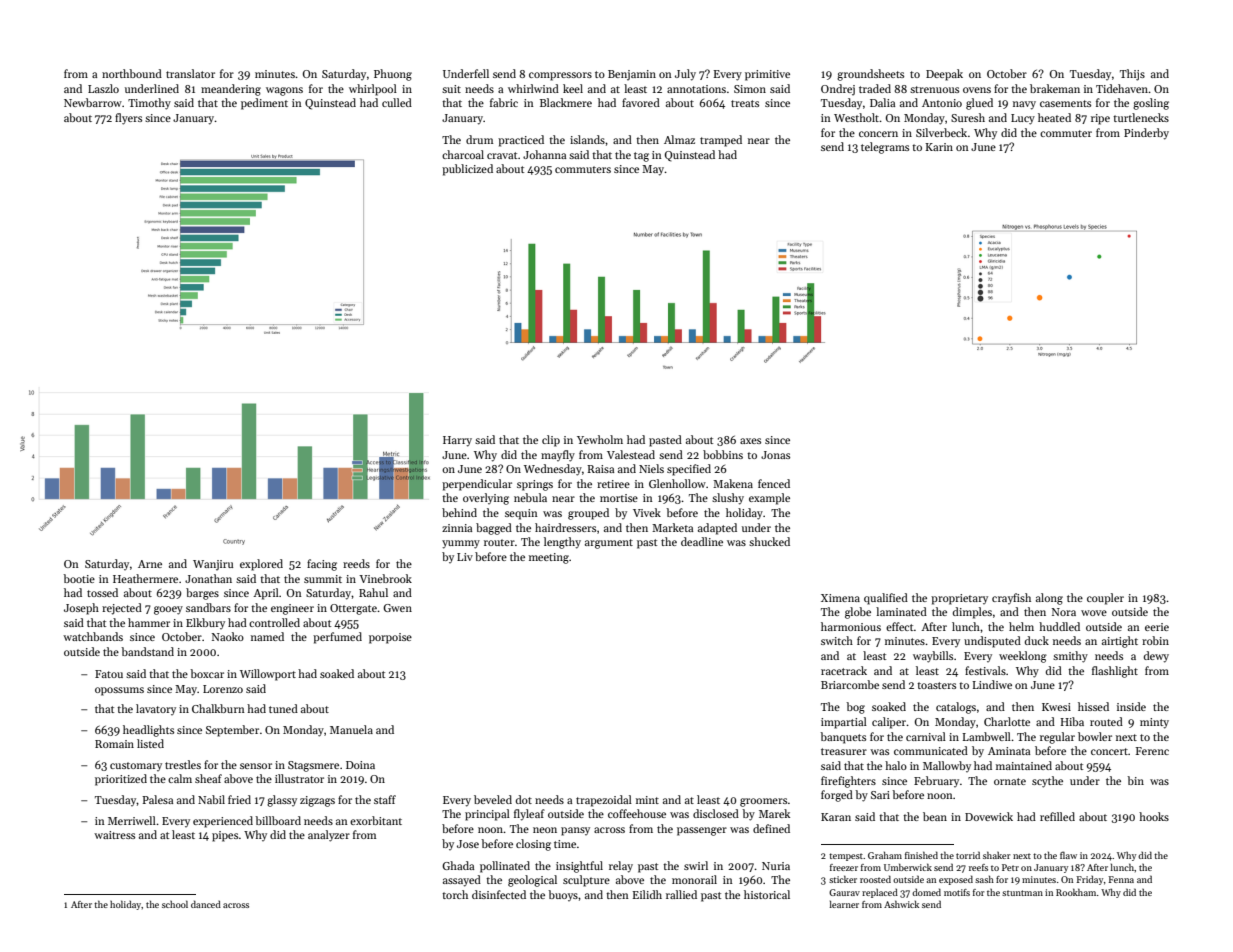  Describe the element at coordinates (479, 139) in the page. I see `drum` at that location.
